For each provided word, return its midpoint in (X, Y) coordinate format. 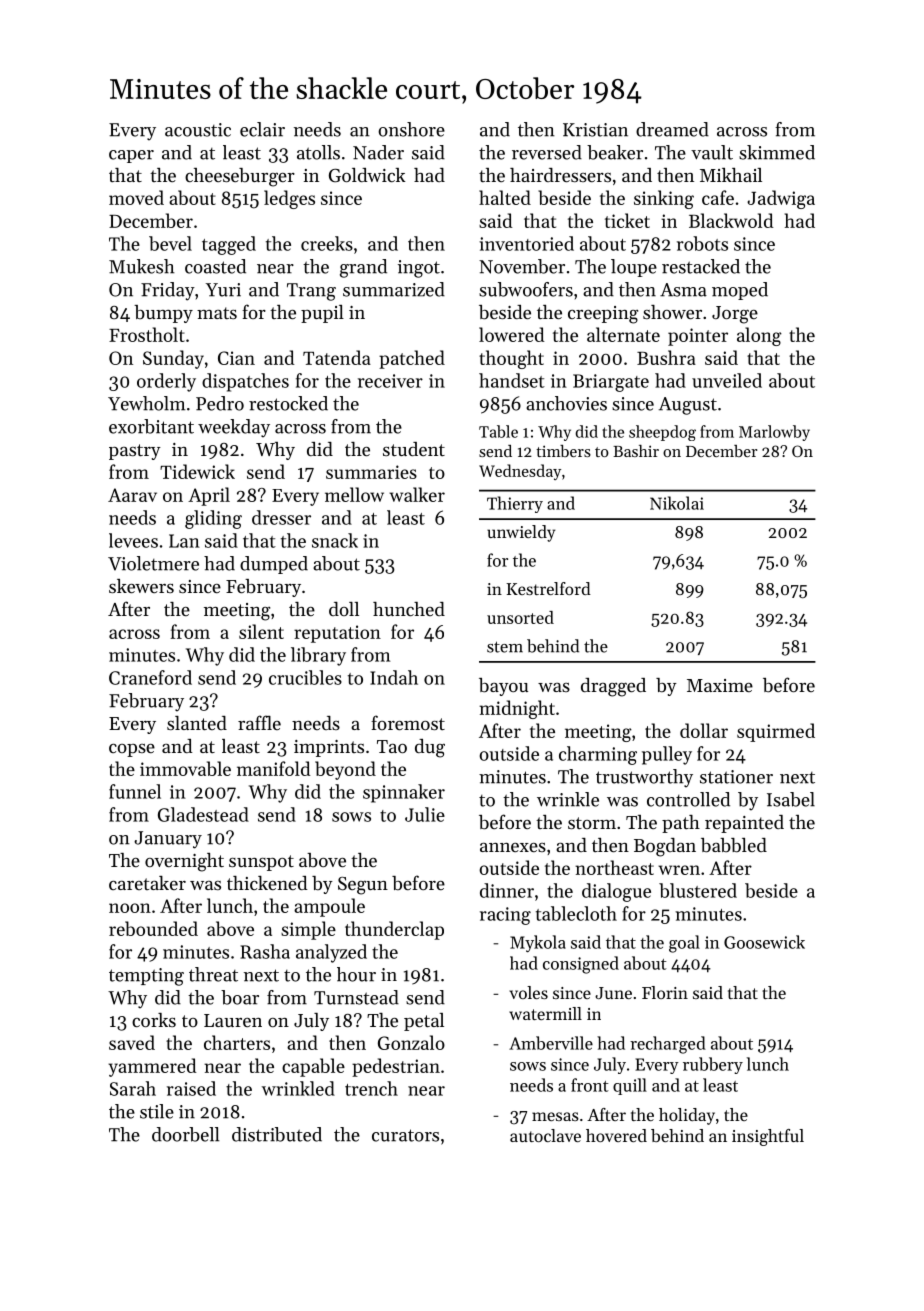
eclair (262, 129)
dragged (613, 687)
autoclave (545, 1135)
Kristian (595, 130)
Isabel (791, 799)
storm (592, 823)
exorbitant (151, 426)
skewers (141, 586)
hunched (409, 609)
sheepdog (662, 433)
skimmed (777, 152)
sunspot (261, 863)
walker (417, 494)
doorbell (185, 1134)
